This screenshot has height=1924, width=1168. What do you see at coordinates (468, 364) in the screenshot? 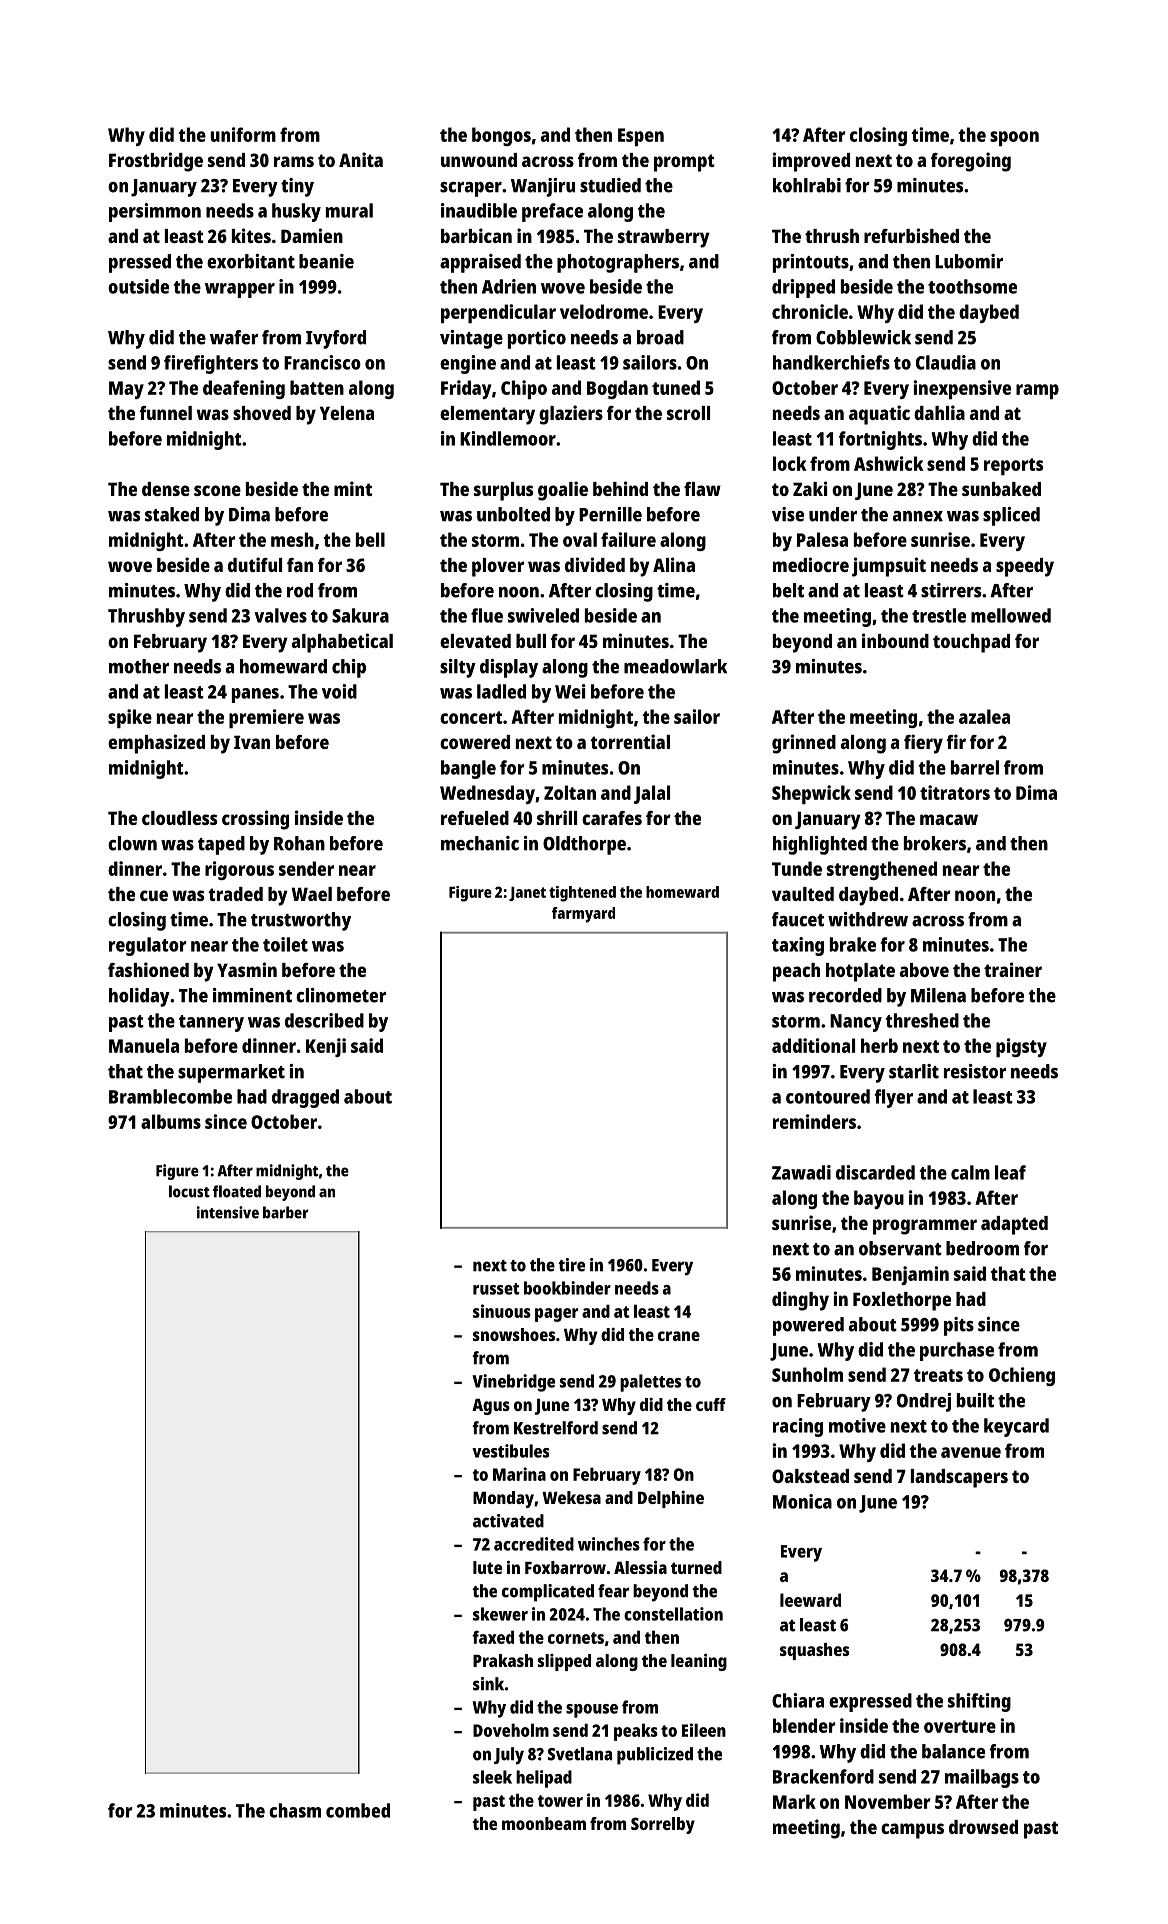
I see `engine` at bounding box center [468, 364].
